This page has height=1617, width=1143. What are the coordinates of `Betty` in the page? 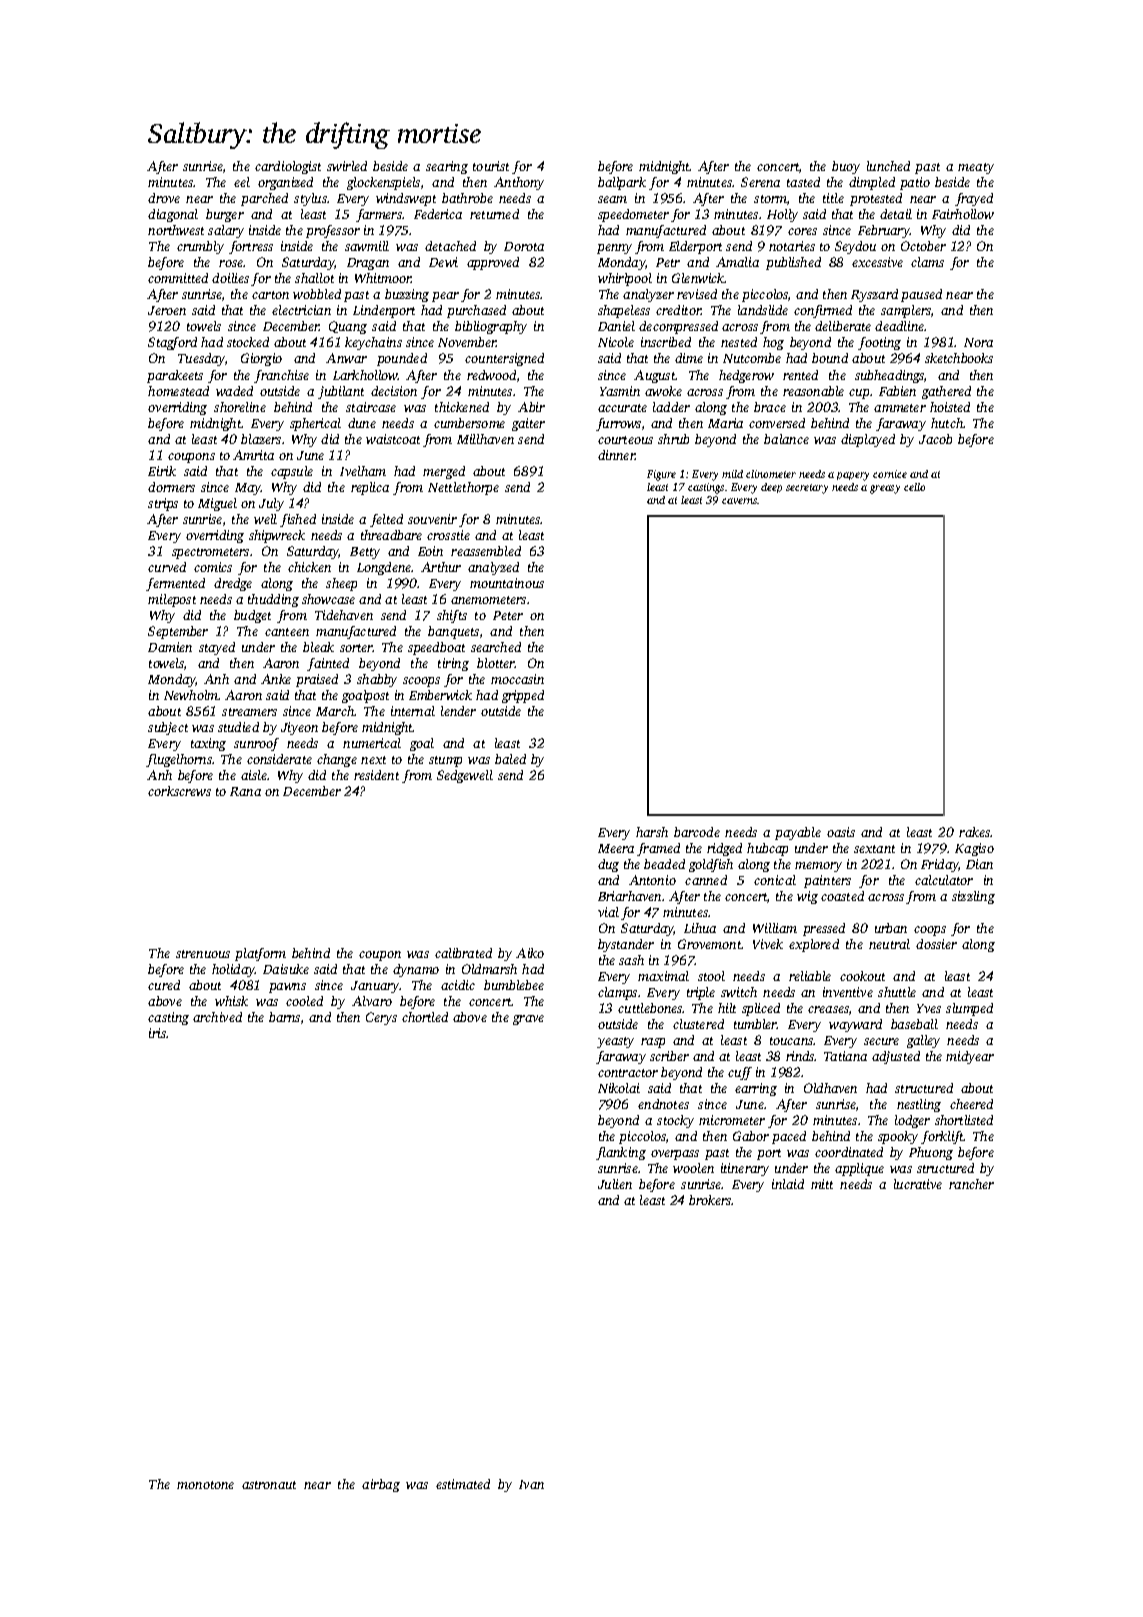 It's located at (365, 553).
